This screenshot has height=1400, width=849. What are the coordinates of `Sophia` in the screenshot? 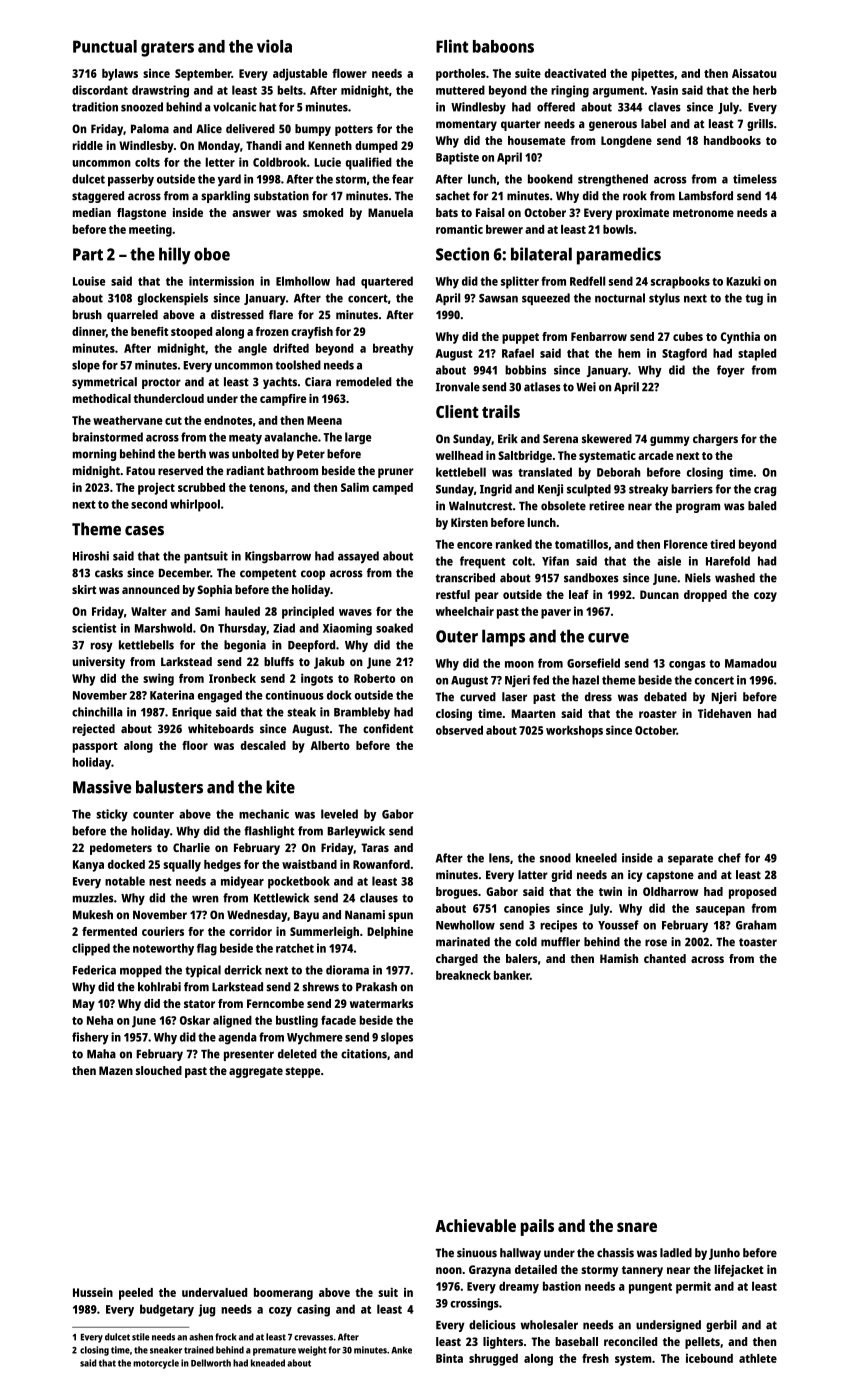 It's located at (214, 591).
